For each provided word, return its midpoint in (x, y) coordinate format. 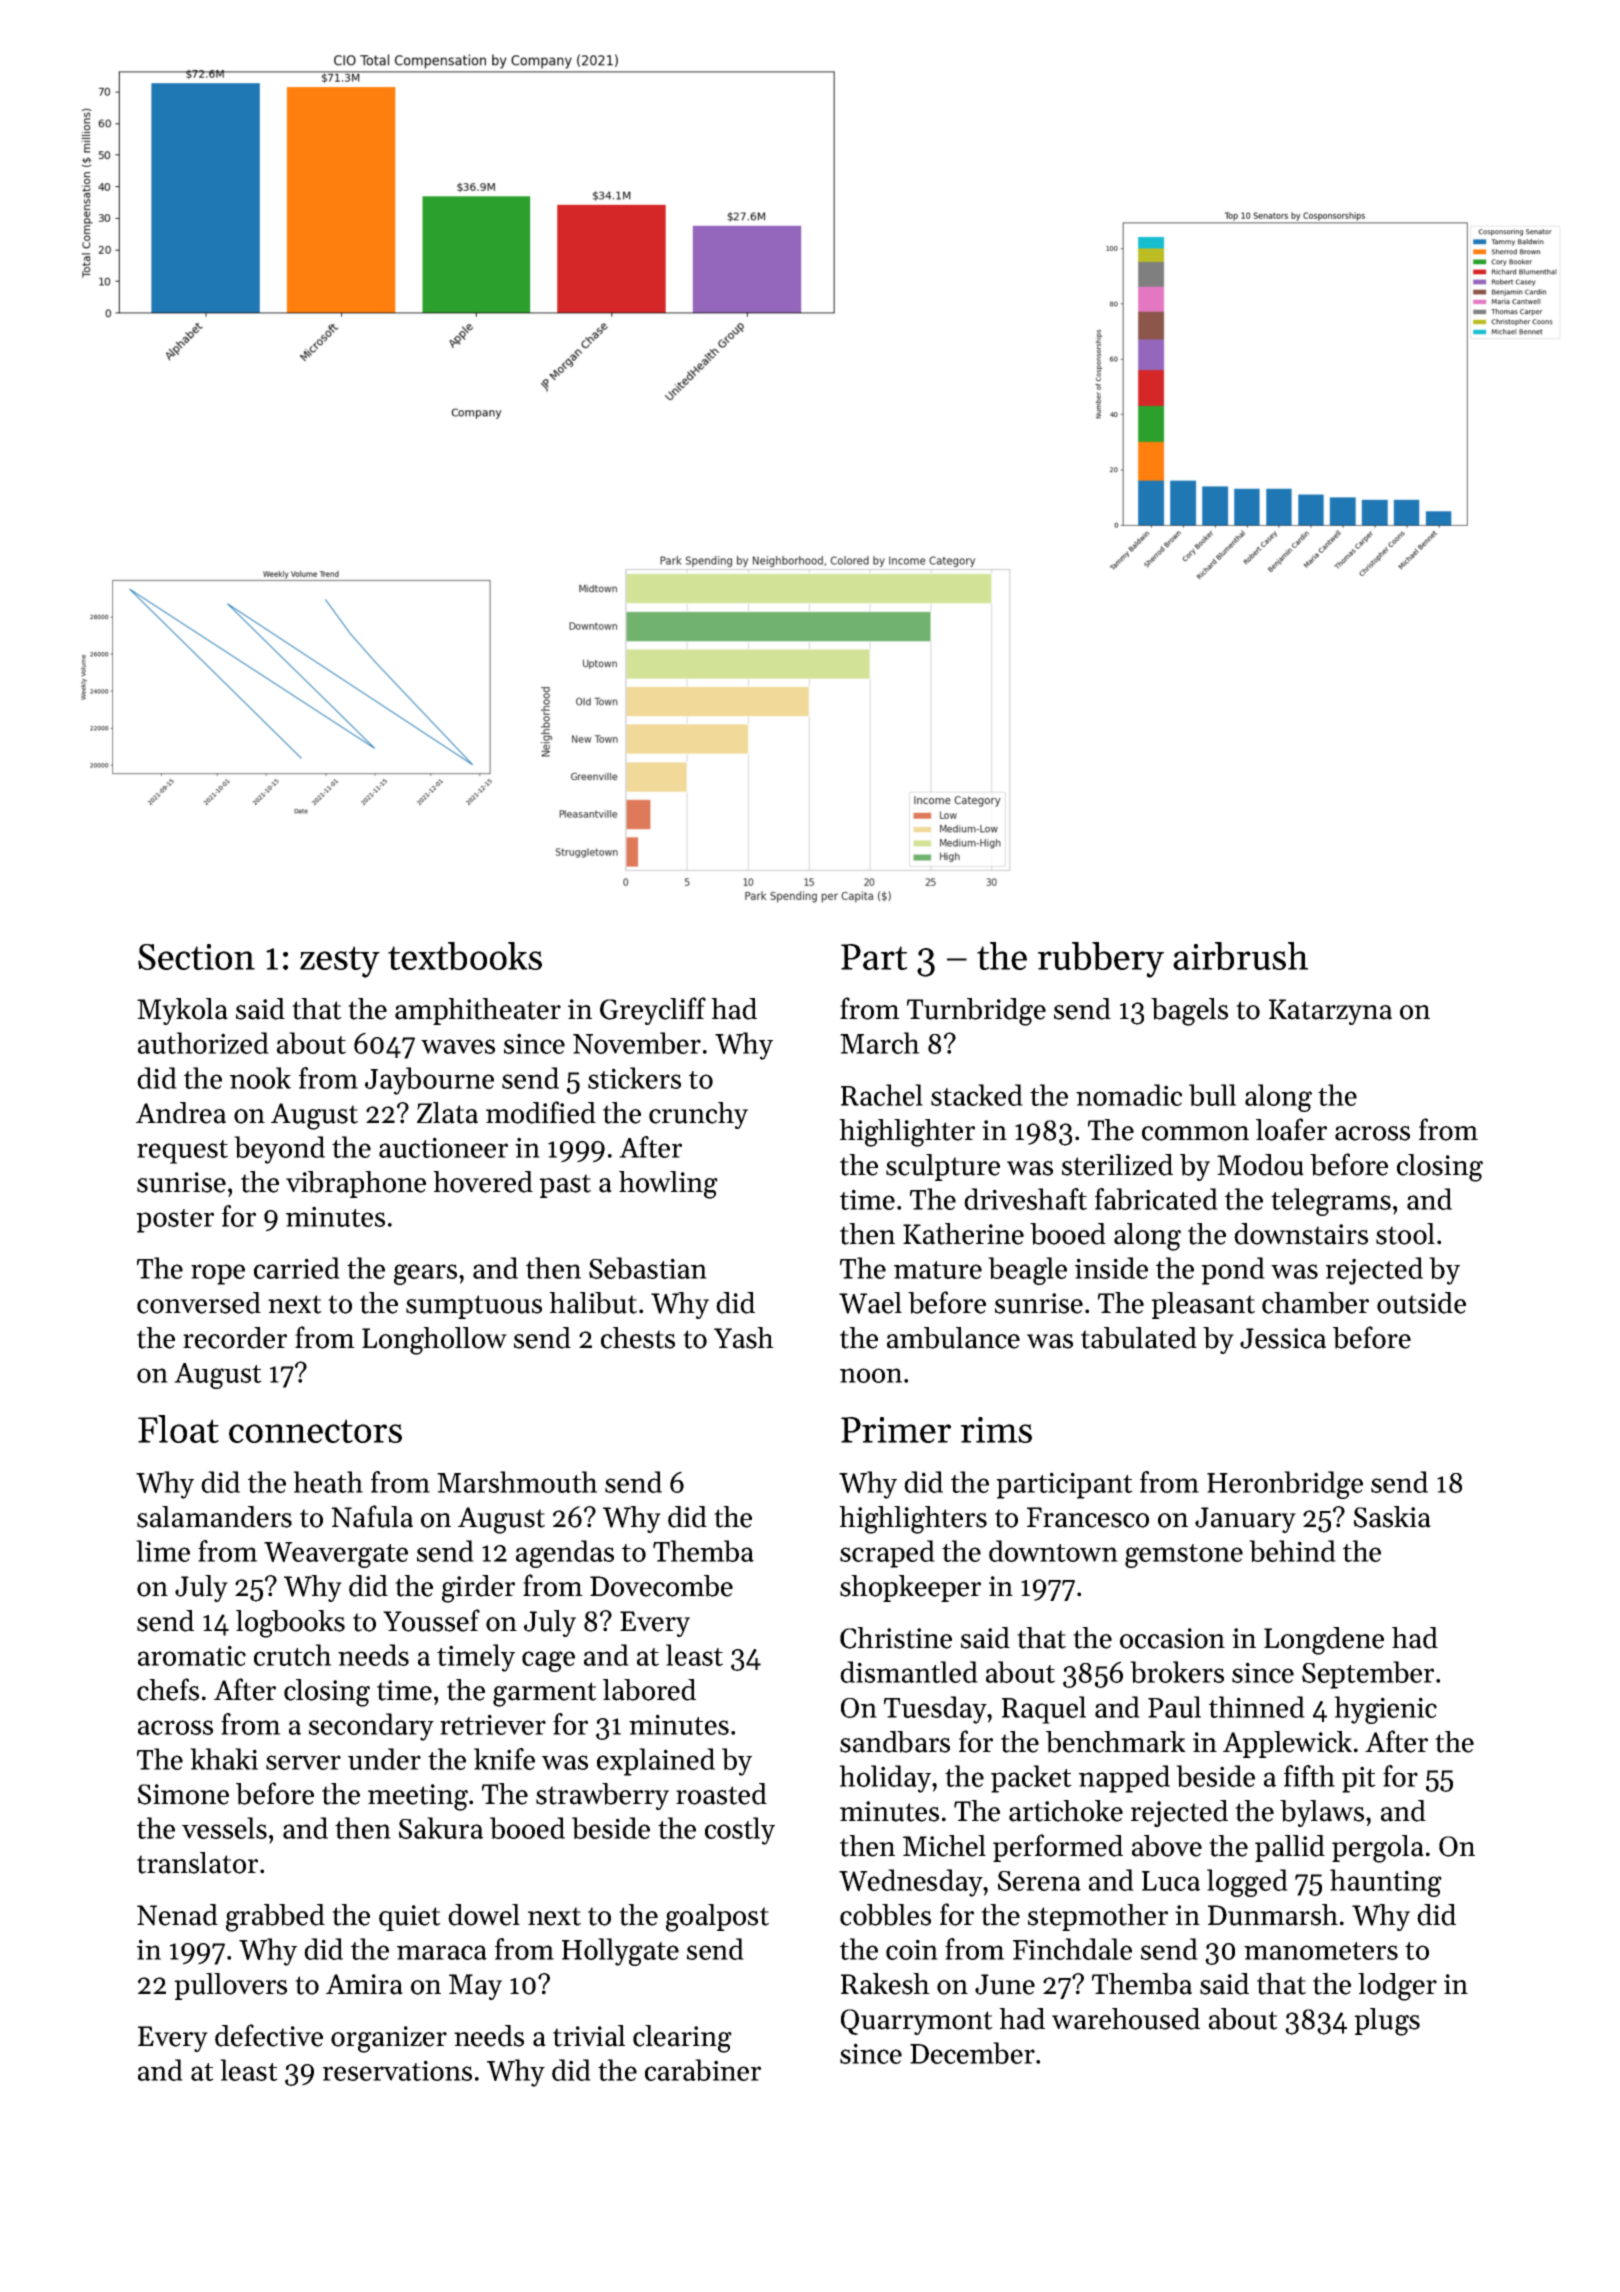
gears (425, 1274)
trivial (589, 2036)
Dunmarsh (1273, 1915)
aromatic (192, 1655)
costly (740, 1831)
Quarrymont (917, 2022)
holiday (885, 1779)
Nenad (177, 1915)
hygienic (1385, 1710)
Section (196, 957)
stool (1405, 1234)
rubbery (1101, 960)
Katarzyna (1330, 1012)
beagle (1027, 1271)
